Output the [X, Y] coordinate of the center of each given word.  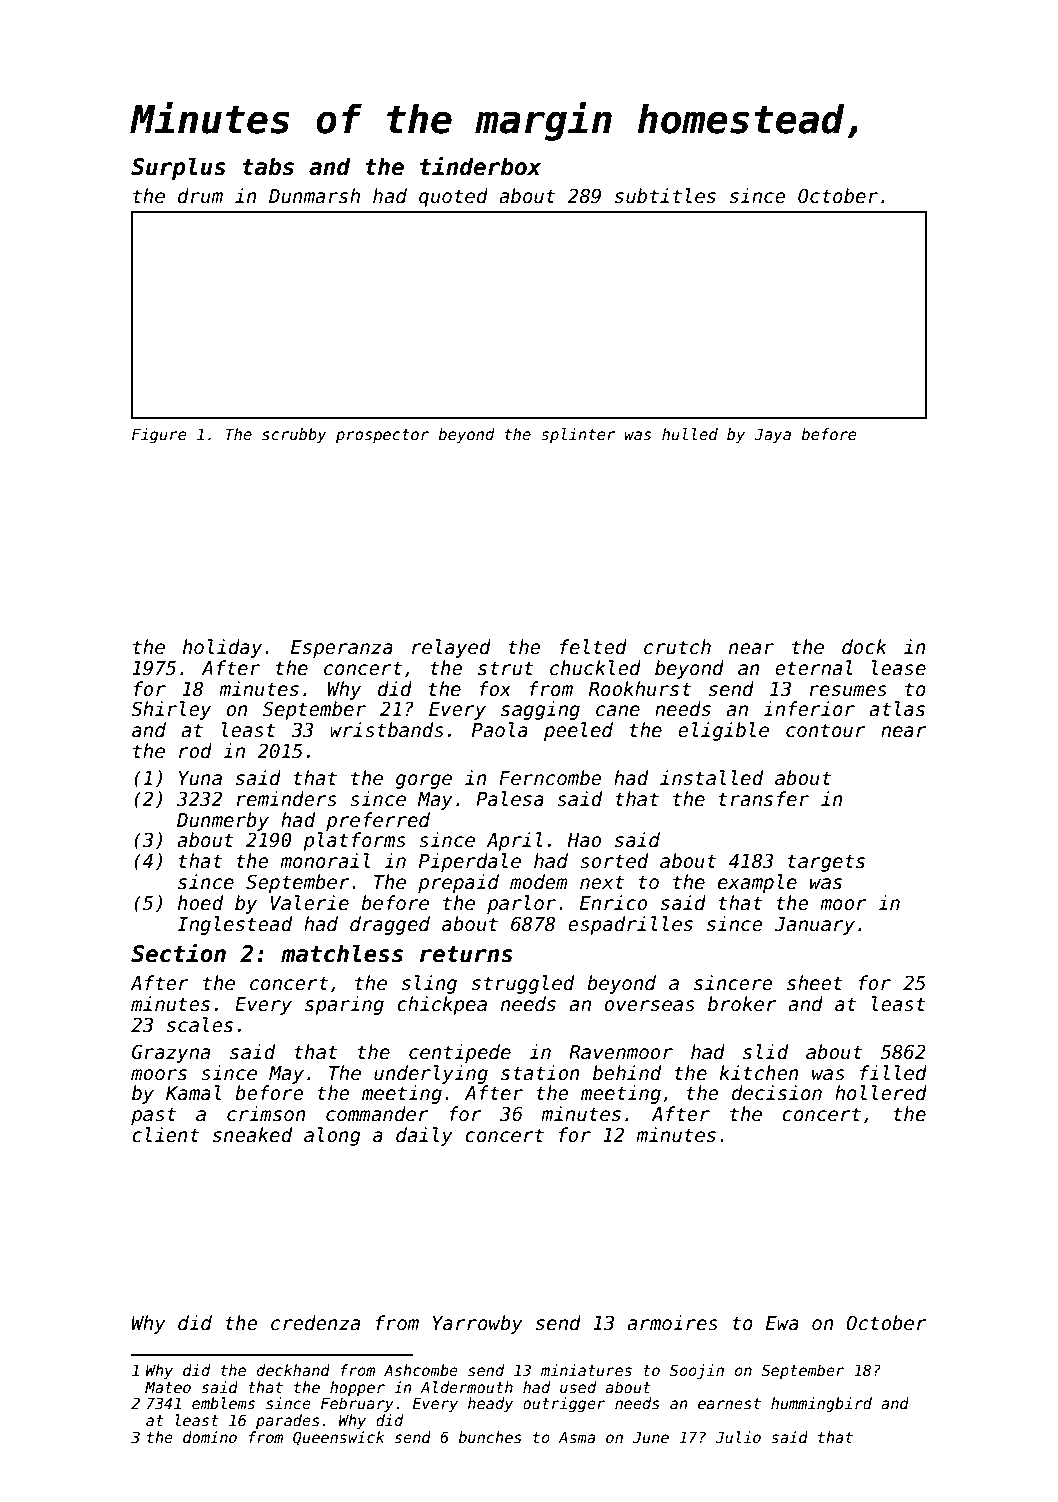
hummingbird [821, 1404]
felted [593, 647]
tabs [268, 166]
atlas [897, 709]
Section [178, 953]
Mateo [168, 1387]
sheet [815, 983]
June [651, 1437]
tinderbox [480, 166]
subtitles [665, 196]
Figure [159, 435]
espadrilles [630, 925]
